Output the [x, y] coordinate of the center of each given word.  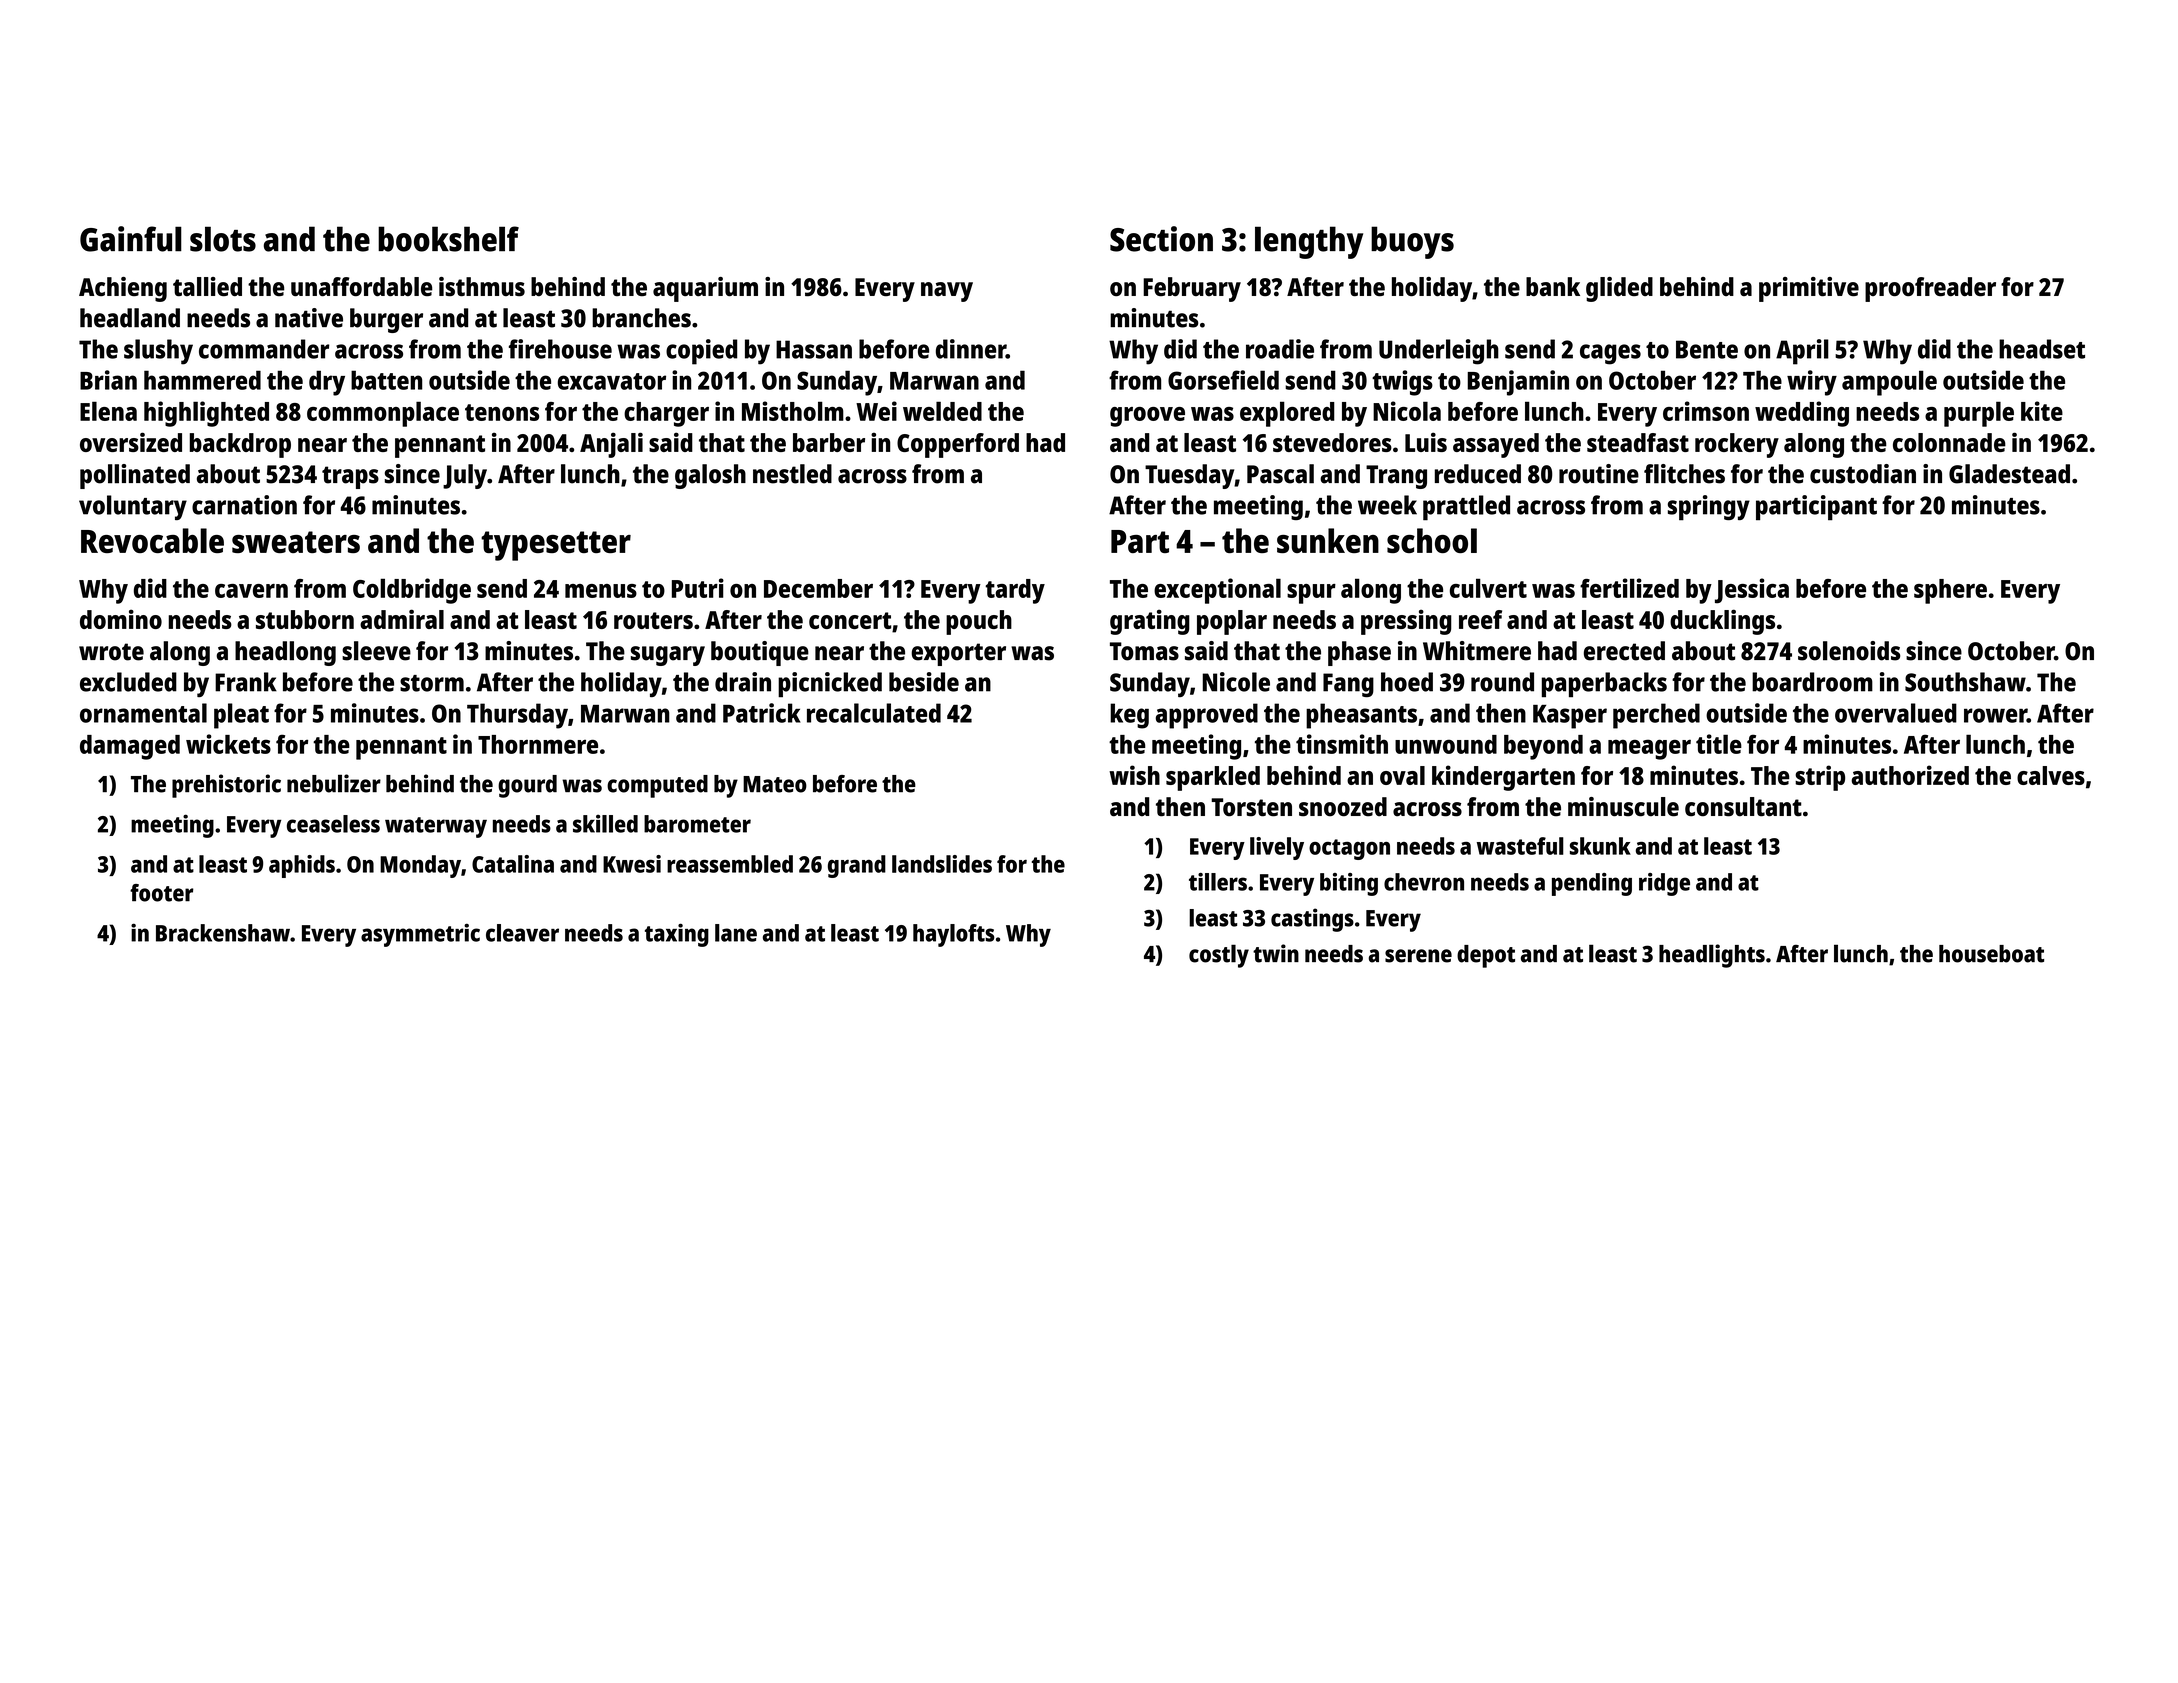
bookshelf [448, 239]
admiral [402, 619]
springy [1709, 508]
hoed [1407, 682]
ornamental [143, 713]
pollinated [135, 476]
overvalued [1896, 713]
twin [1276, 953]
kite [2042, 411]
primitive [1809, 289]
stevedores [1332, 442]
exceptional [1217, 591]
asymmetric [420, 935]
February [1192, 289]
